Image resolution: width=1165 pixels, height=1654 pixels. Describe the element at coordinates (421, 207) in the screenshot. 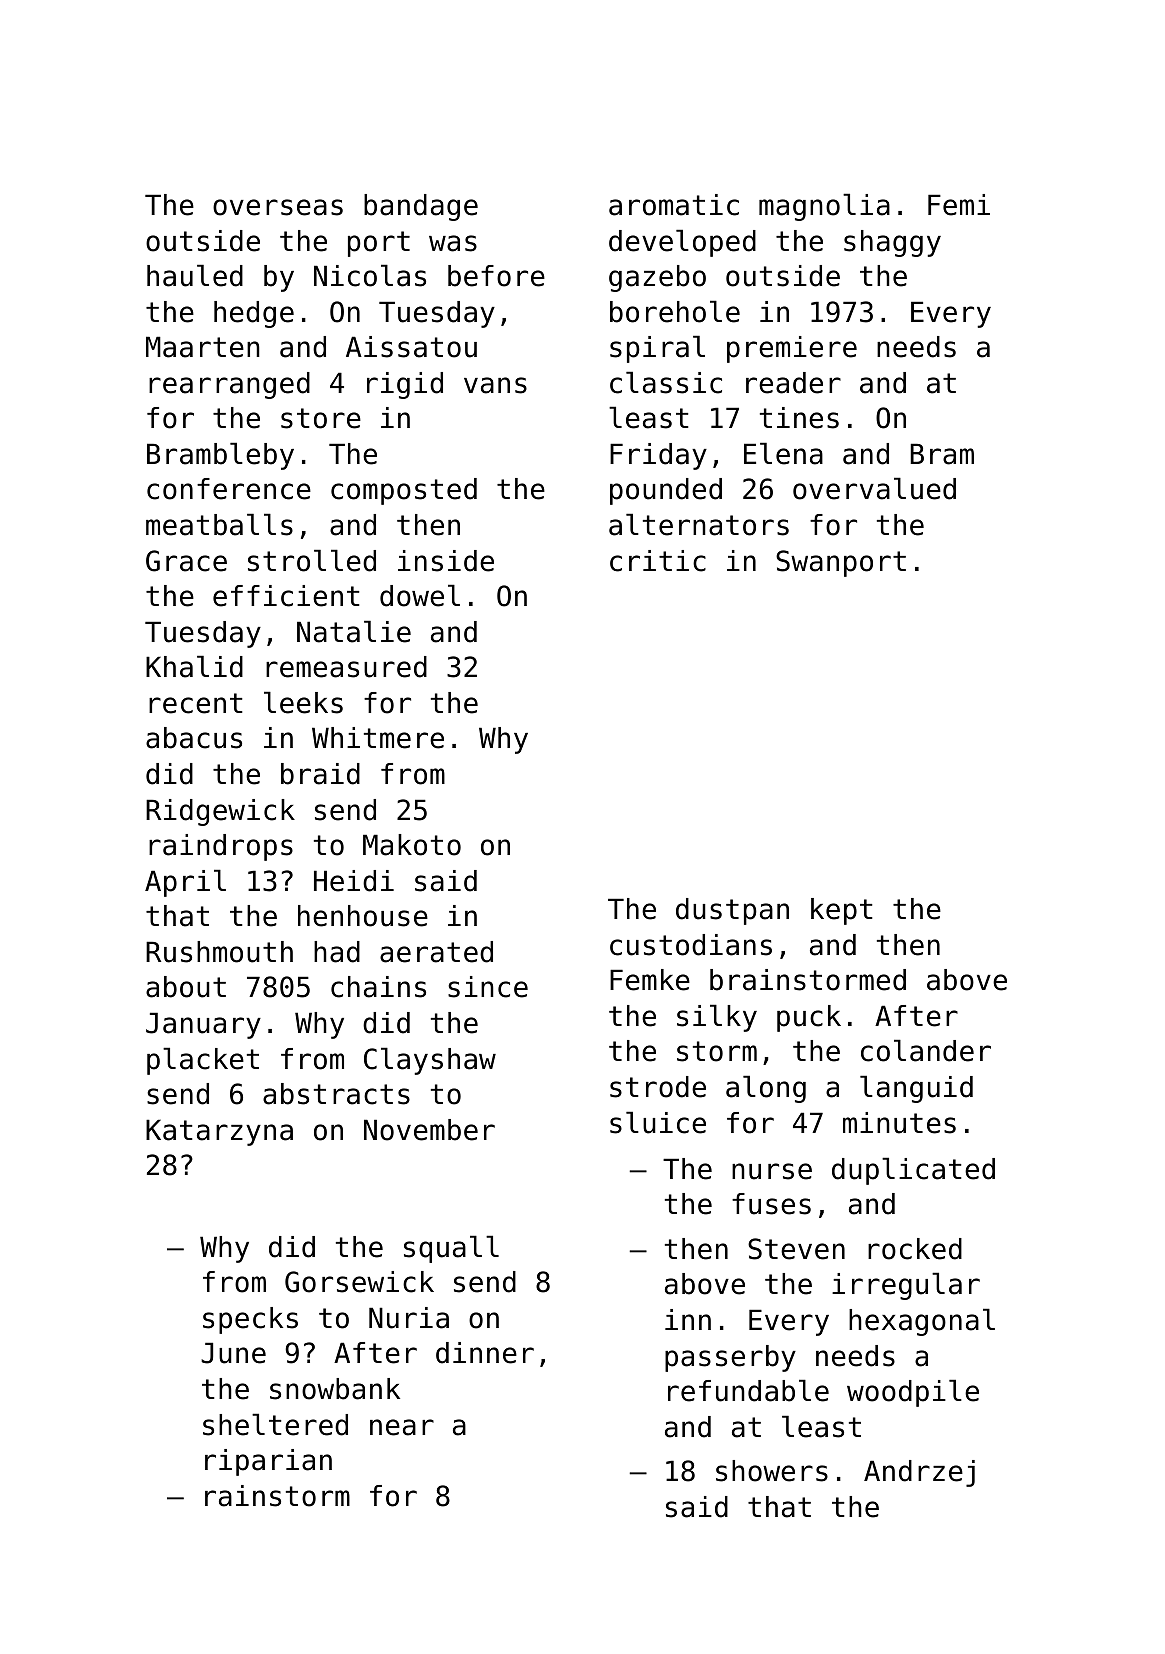

I see `bandage` at that location.
